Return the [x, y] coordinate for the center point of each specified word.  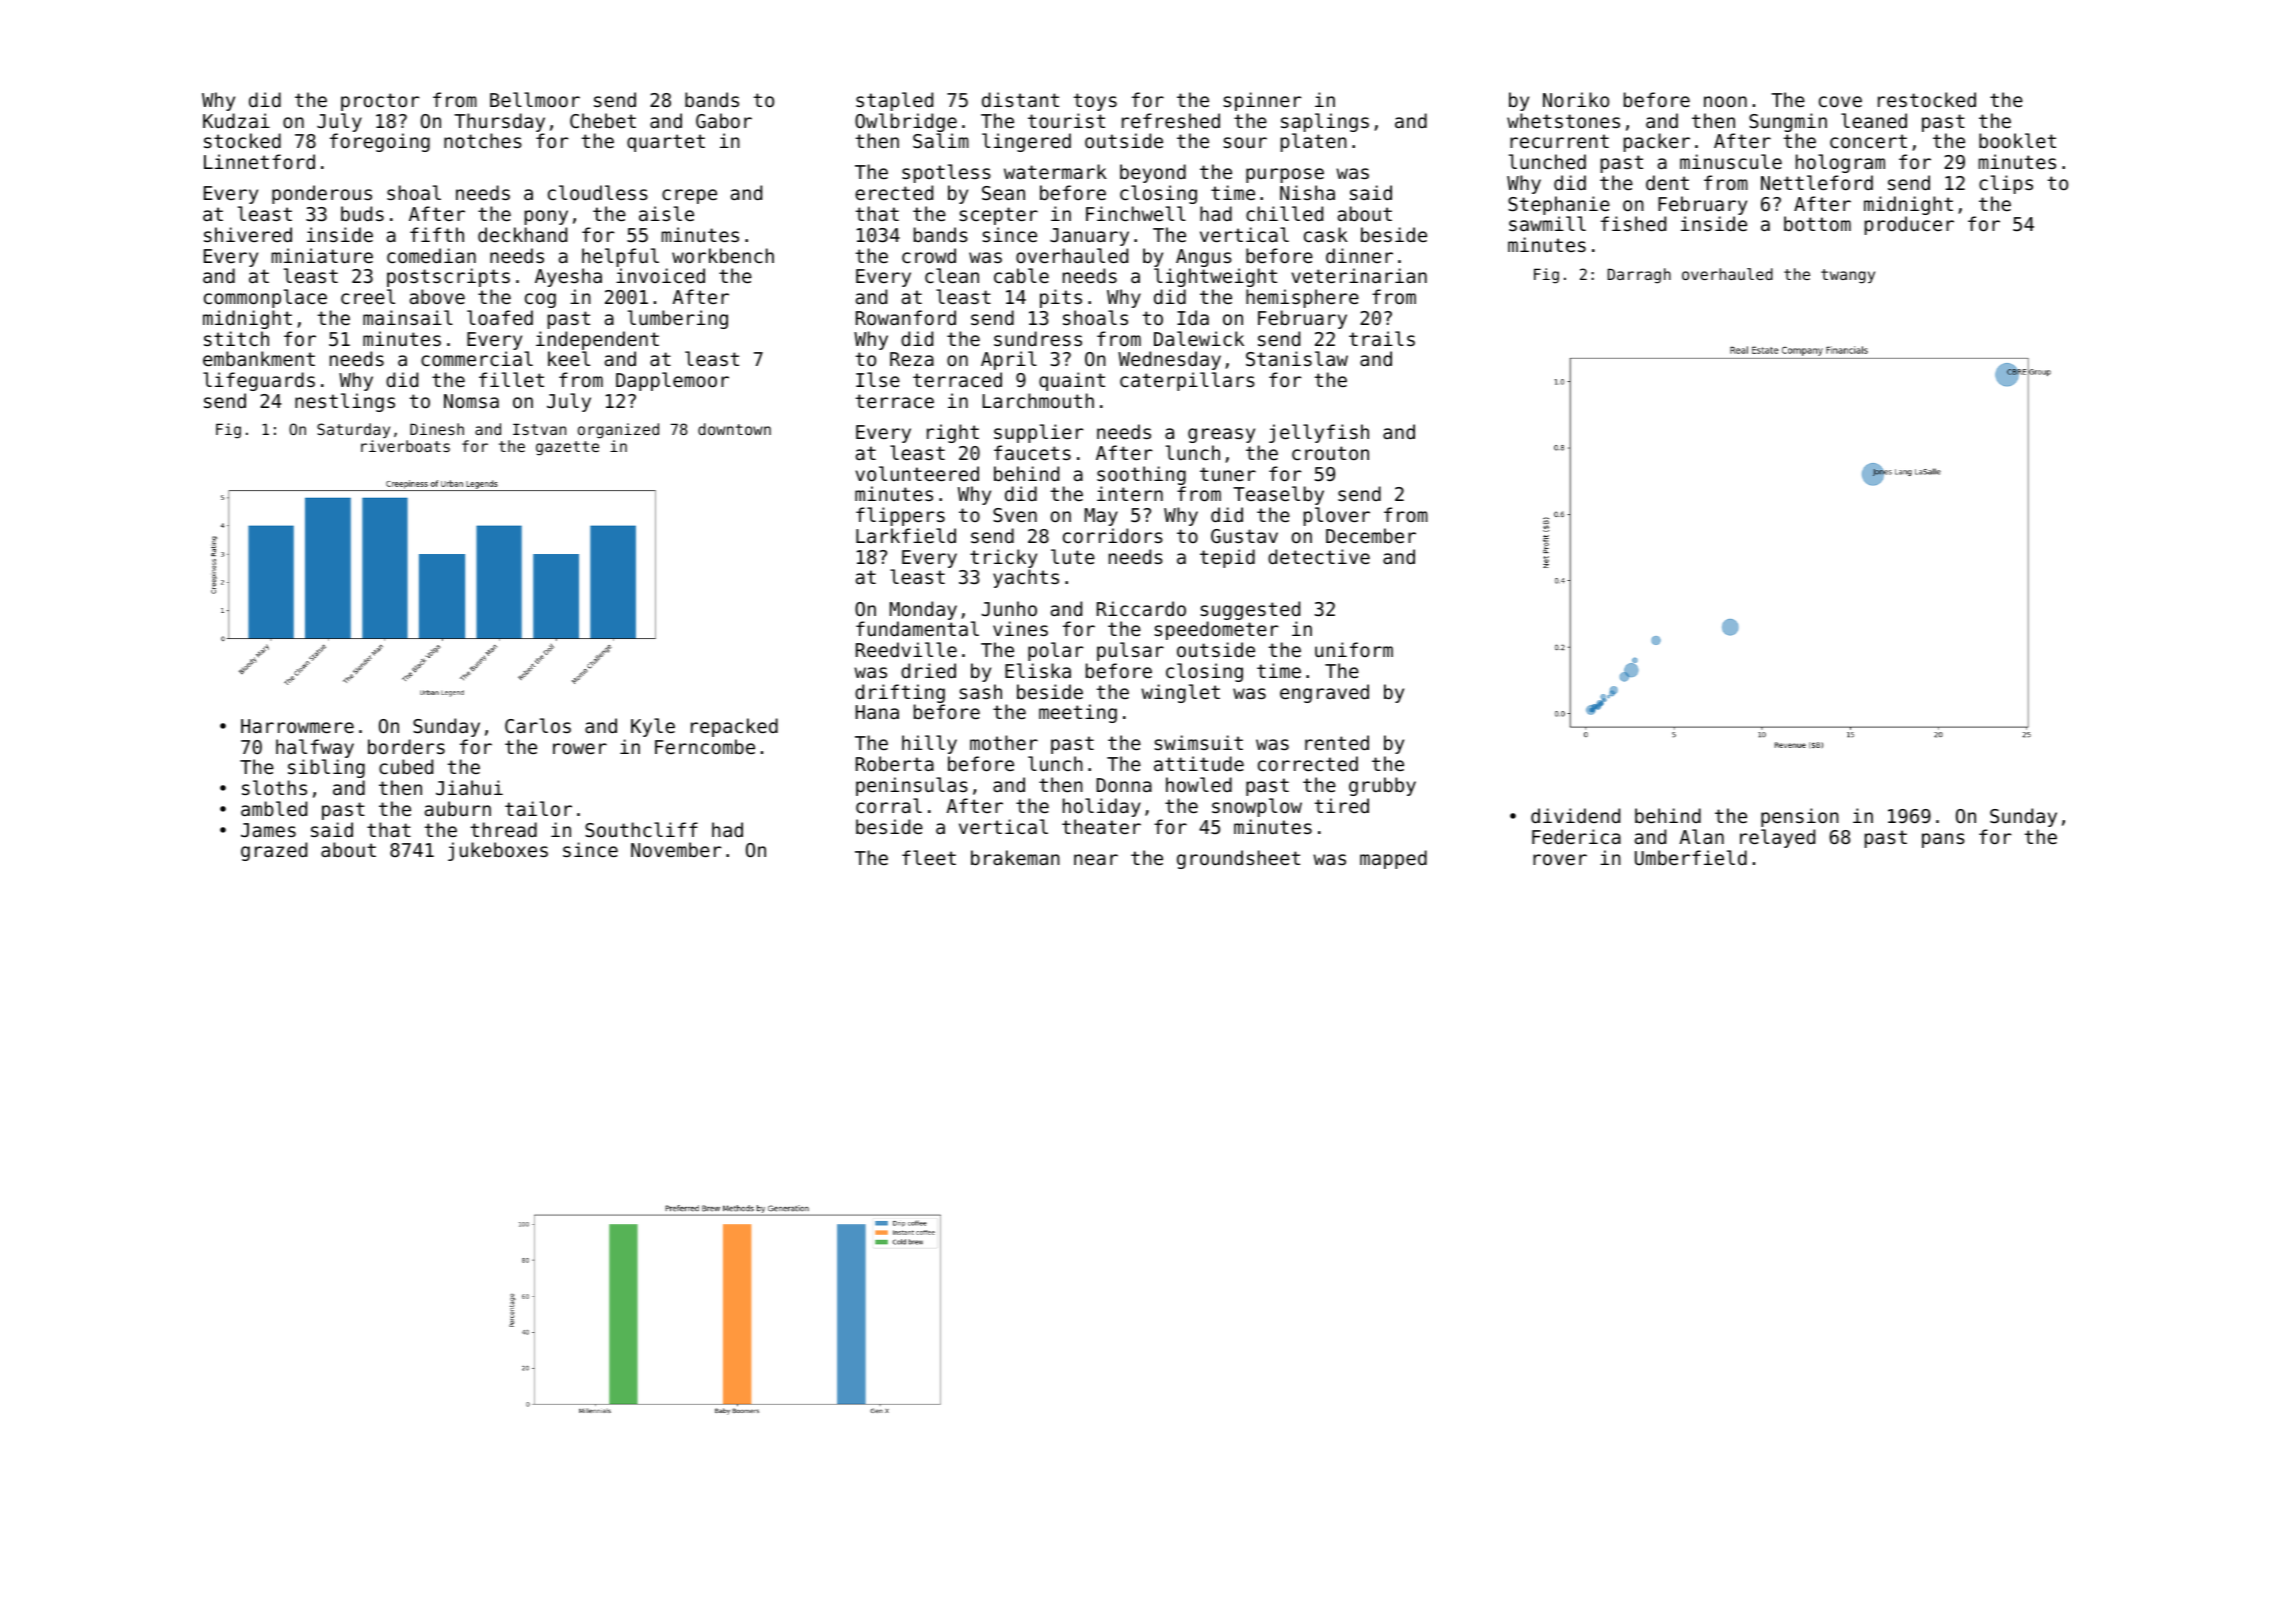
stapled [894, 101]
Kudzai [236, 120]
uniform [1354, 649]
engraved [1324, 693]
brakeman [1015, 857]
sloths [274, 787]
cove [1840, 101]
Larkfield [906, 535]
